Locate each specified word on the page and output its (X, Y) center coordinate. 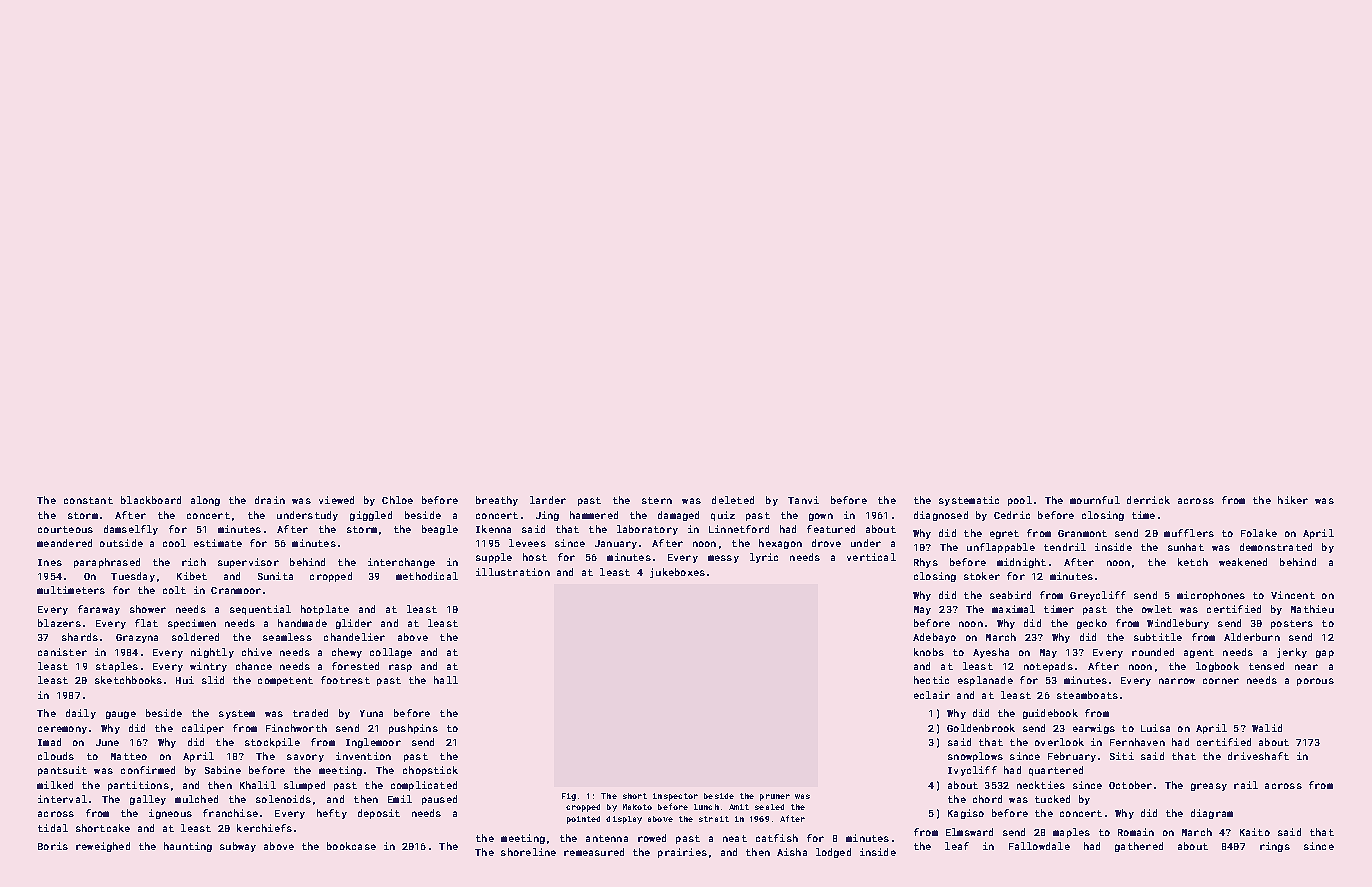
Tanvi (803, 500)
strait (714, 819)
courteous (65, 529)
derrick (1148, 500)
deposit (379, 814)
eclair (932, 695)
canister (62, 652)
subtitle (1158, 637)
